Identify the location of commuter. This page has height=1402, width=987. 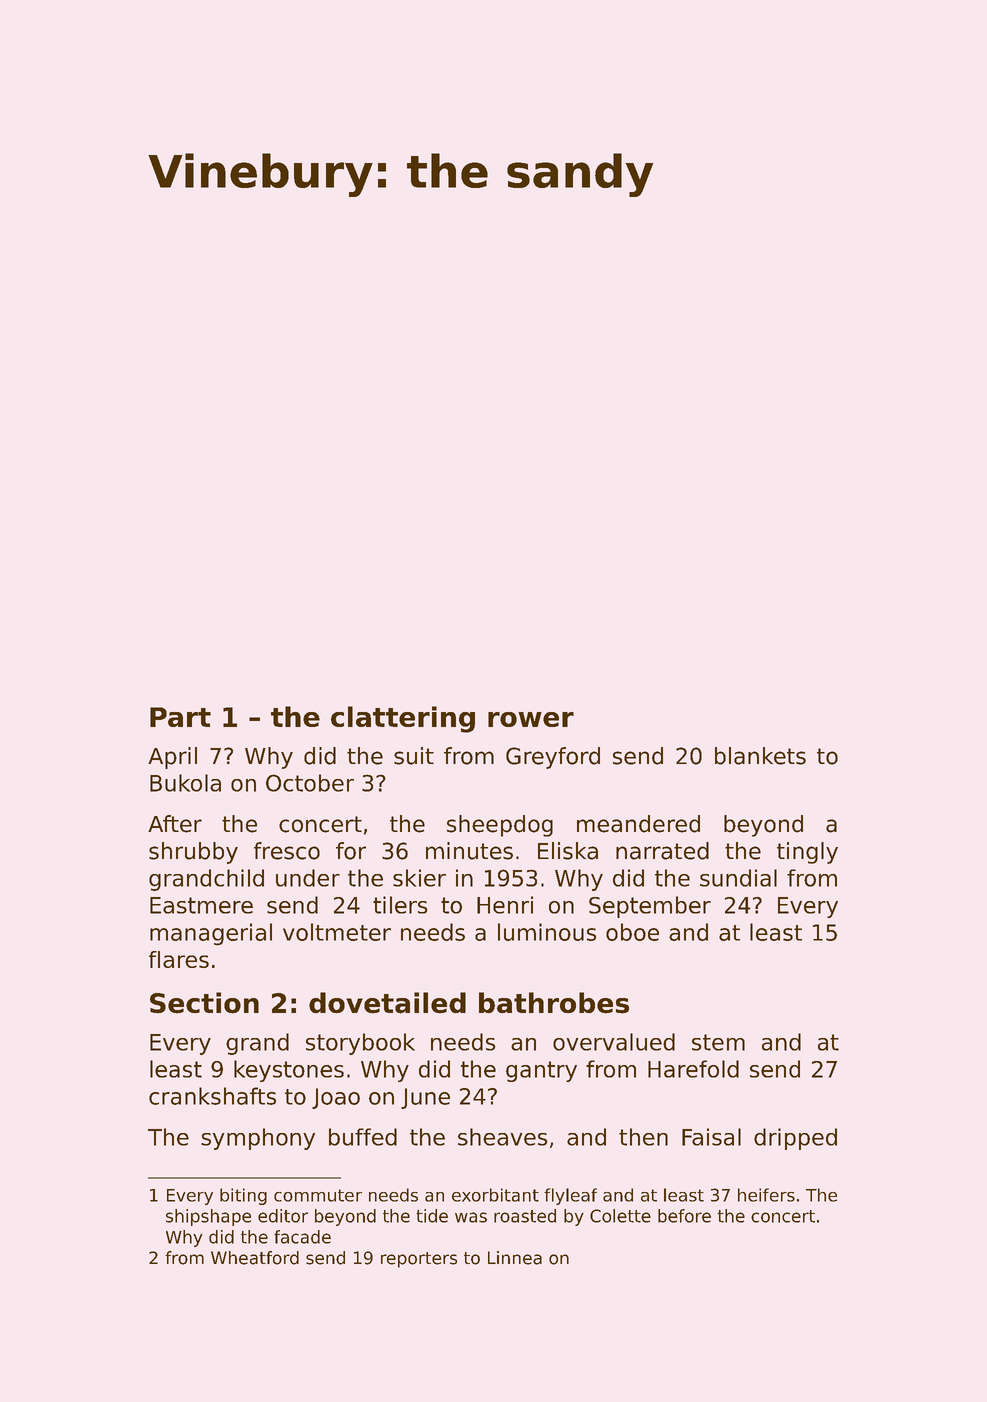
(318, 1195).
